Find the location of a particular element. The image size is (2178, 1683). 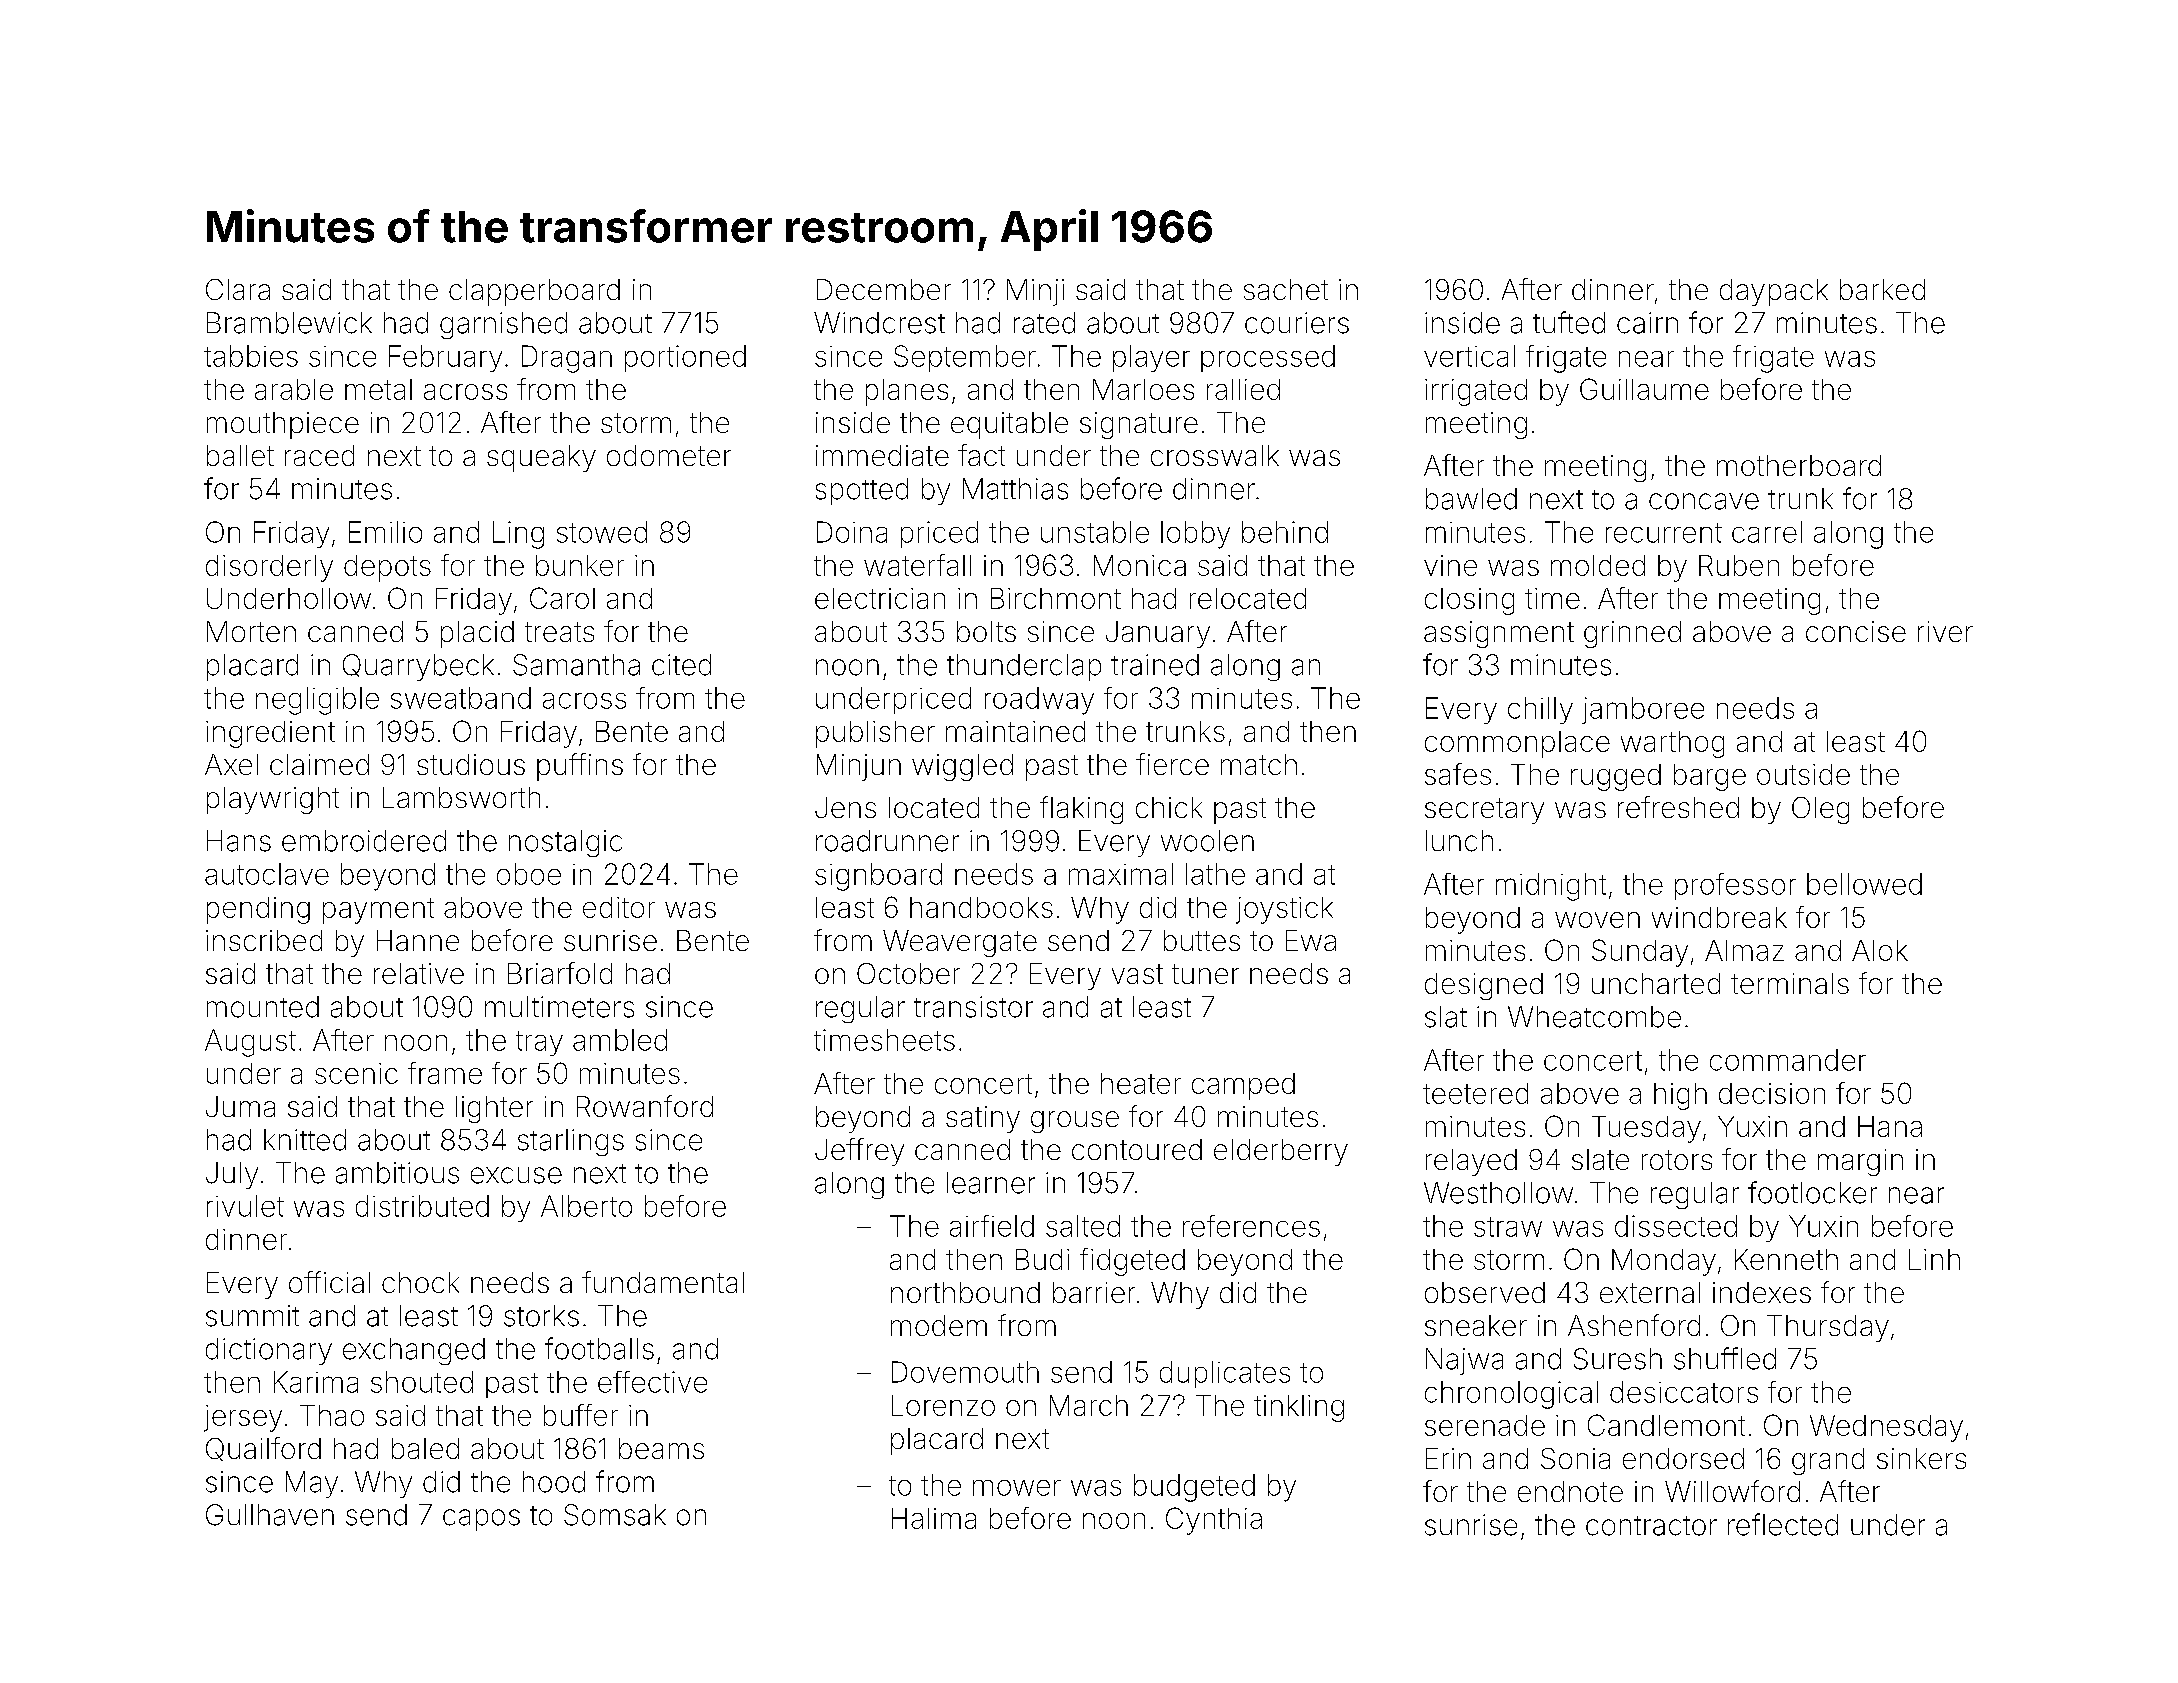

Gullhaven is located at coordinates (270, 1515).
